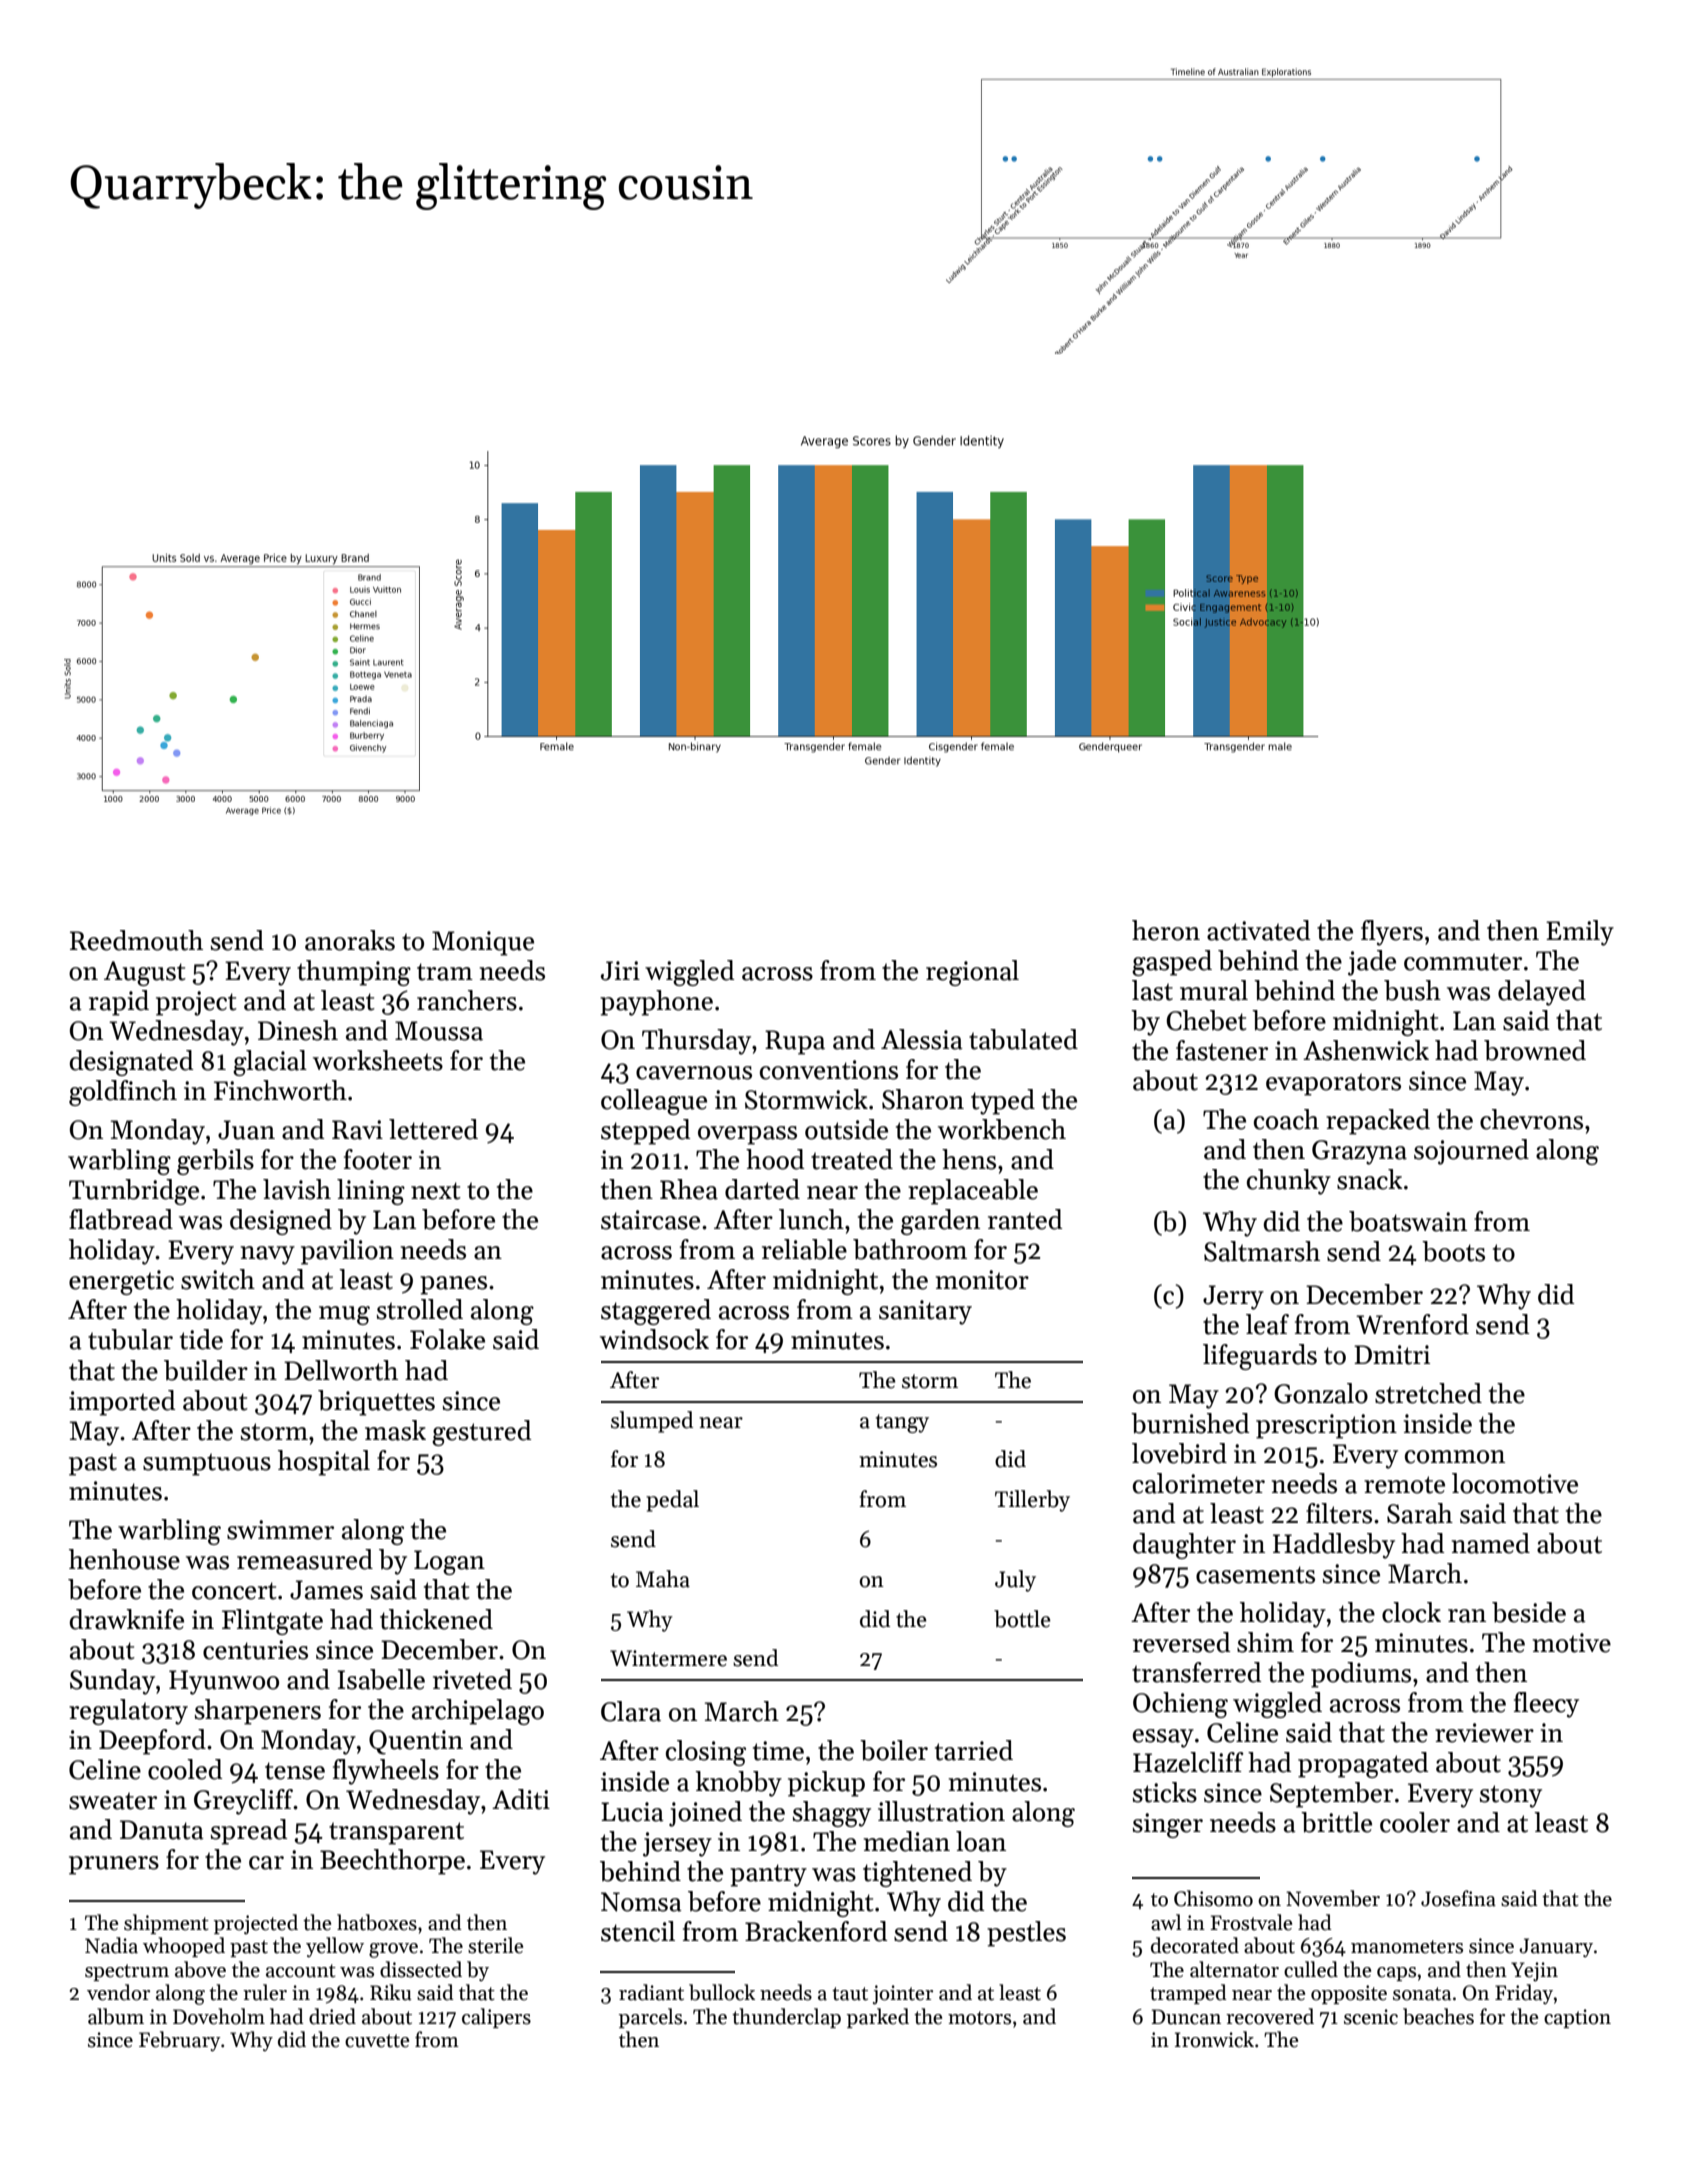 The height and width of the screenshot is (2178, 1683). What do you see at coordinates (677, 1844) in the screenshot?
I see `jersey` at bounding box center [677, 1844].
